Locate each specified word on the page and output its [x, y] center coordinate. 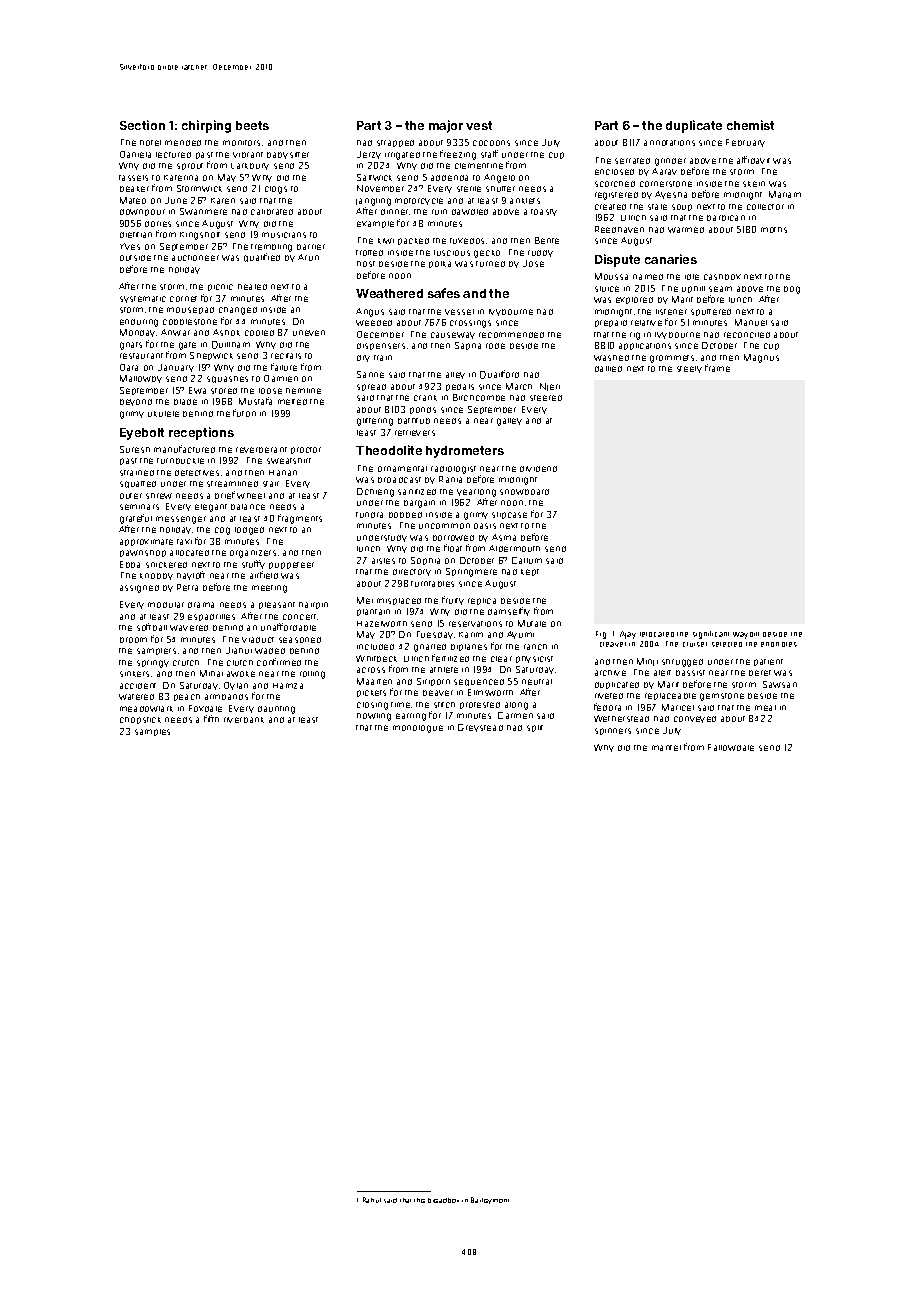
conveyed [695, 719]
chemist [750, 125]
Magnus [761, 358]
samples [152, 732]
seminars [139, 507]
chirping [206, 126]
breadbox [443, 1200]
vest [479, 125]
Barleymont [490, 1200]
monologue [418, 729]
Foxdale [205, 708]
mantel [666, 748]
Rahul [372, 1200]
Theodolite [389, 450]
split [535, 728]
